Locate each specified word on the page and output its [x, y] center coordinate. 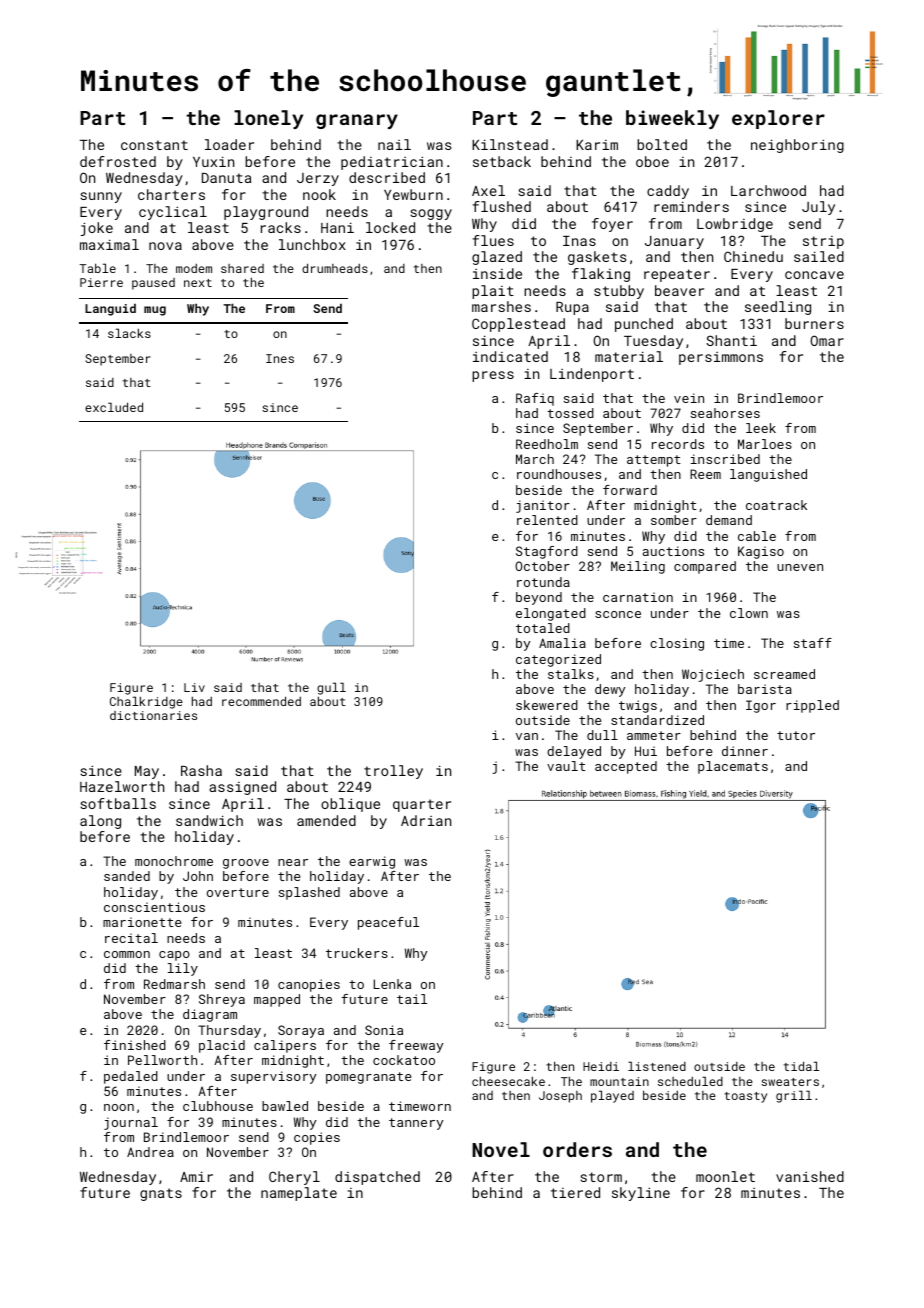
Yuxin [213, 161]
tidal [801, 1066]
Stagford [547, 552]
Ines [280, 358]
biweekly [672, 119]
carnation [638, 597]
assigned [242, 788]
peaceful [388, 923]
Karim [597, 145]
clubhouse [218, 1106]
